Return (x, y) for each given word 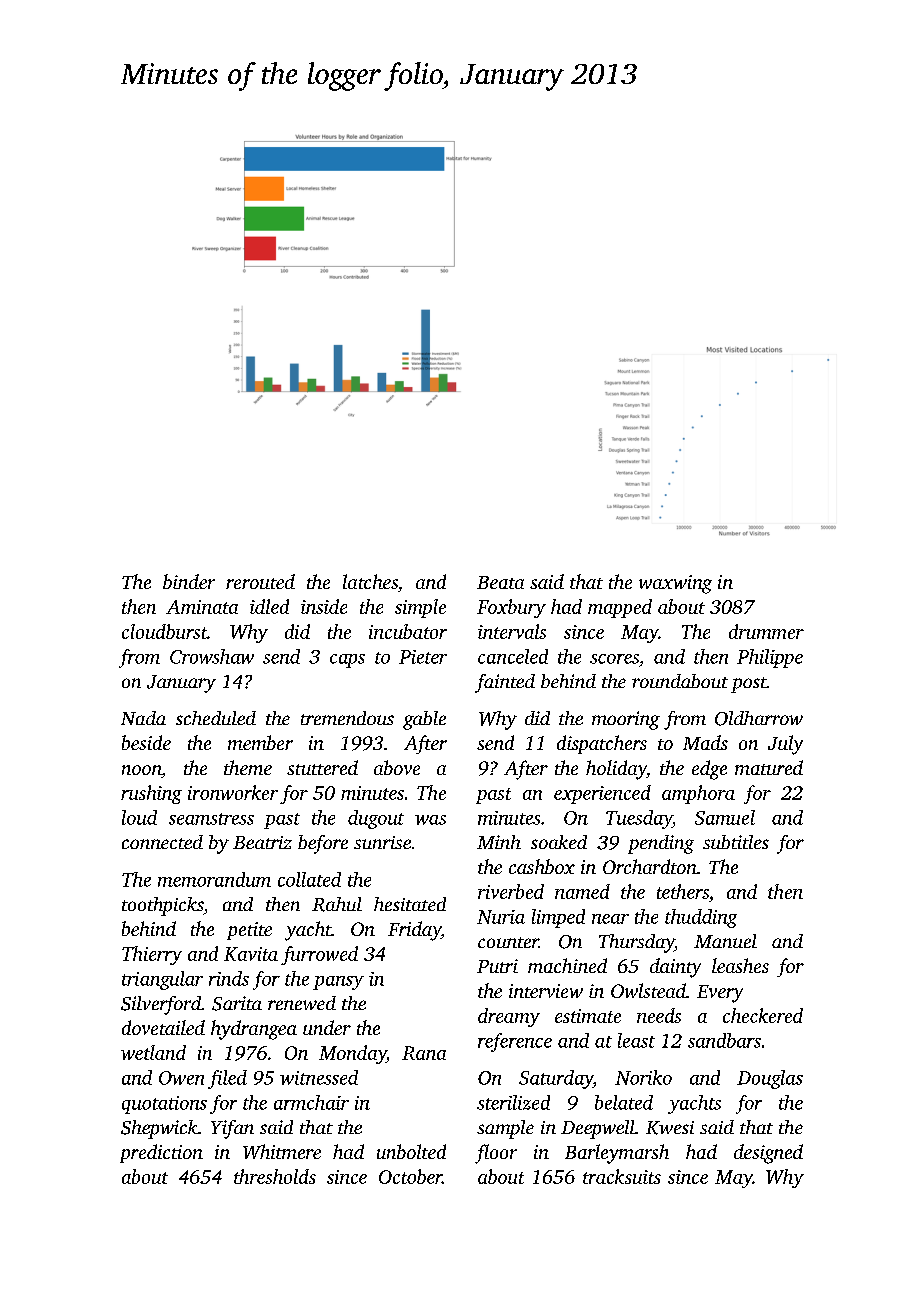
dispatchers (602, 744)
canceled (513, 656)
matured (769, 767)
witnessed (319, 1077)
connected (162, 842)
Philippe (770, 658)
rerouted (260, 581)
